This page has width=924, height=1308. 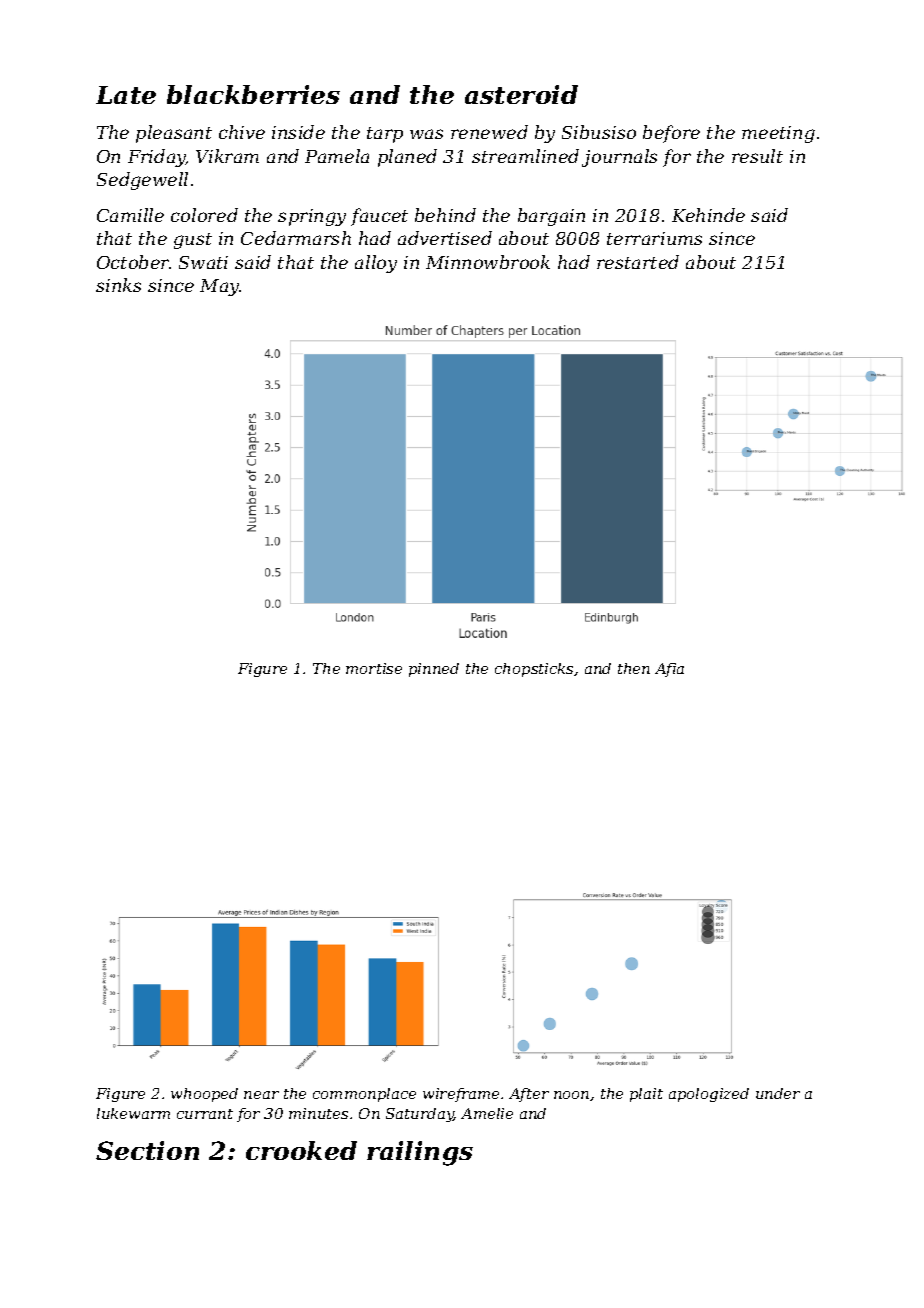 I want to click on asteroid, so click(x=521, y=94).
